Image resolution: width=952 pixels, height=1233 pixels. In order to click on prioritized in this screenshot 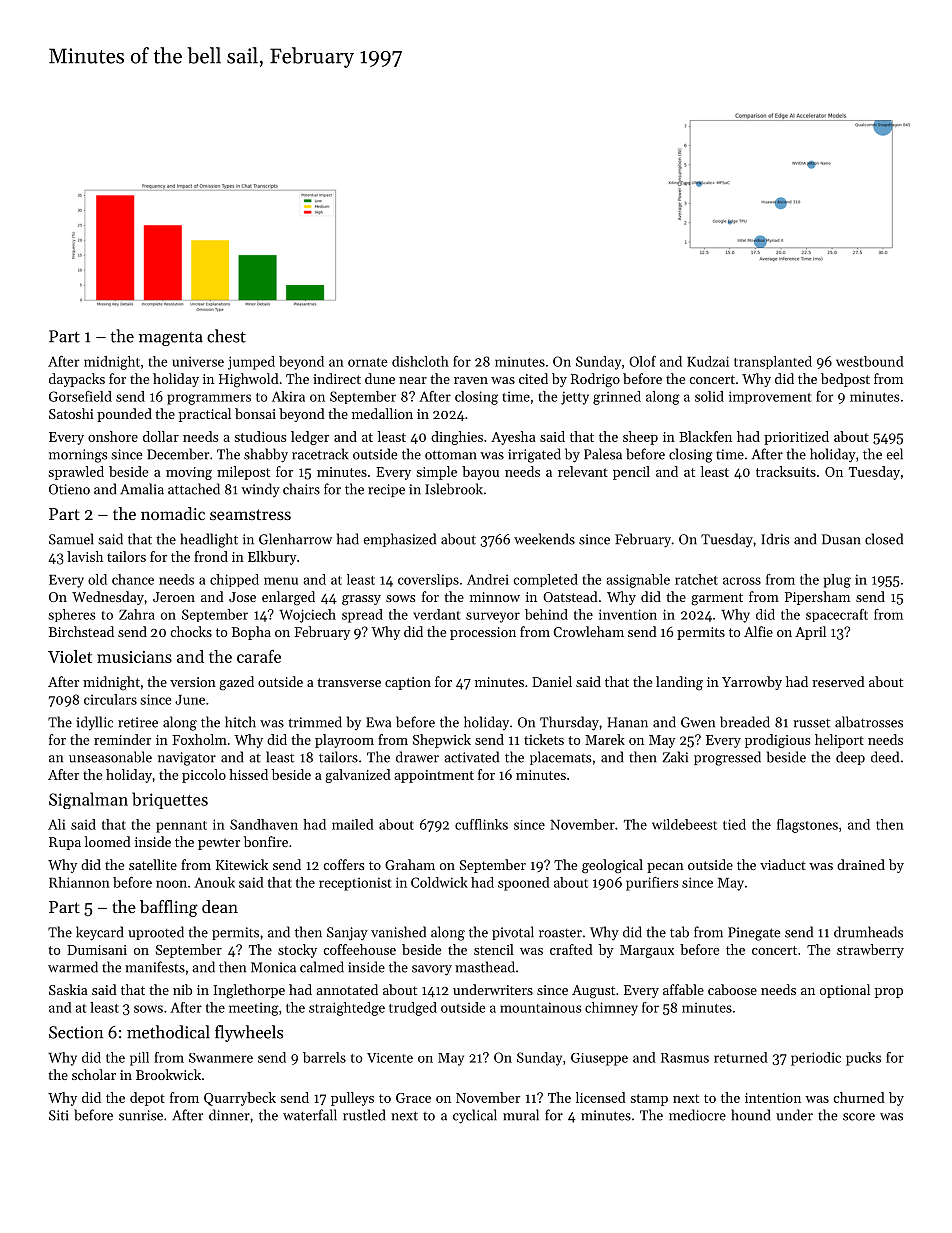, I will do `click(796, 438)`.
